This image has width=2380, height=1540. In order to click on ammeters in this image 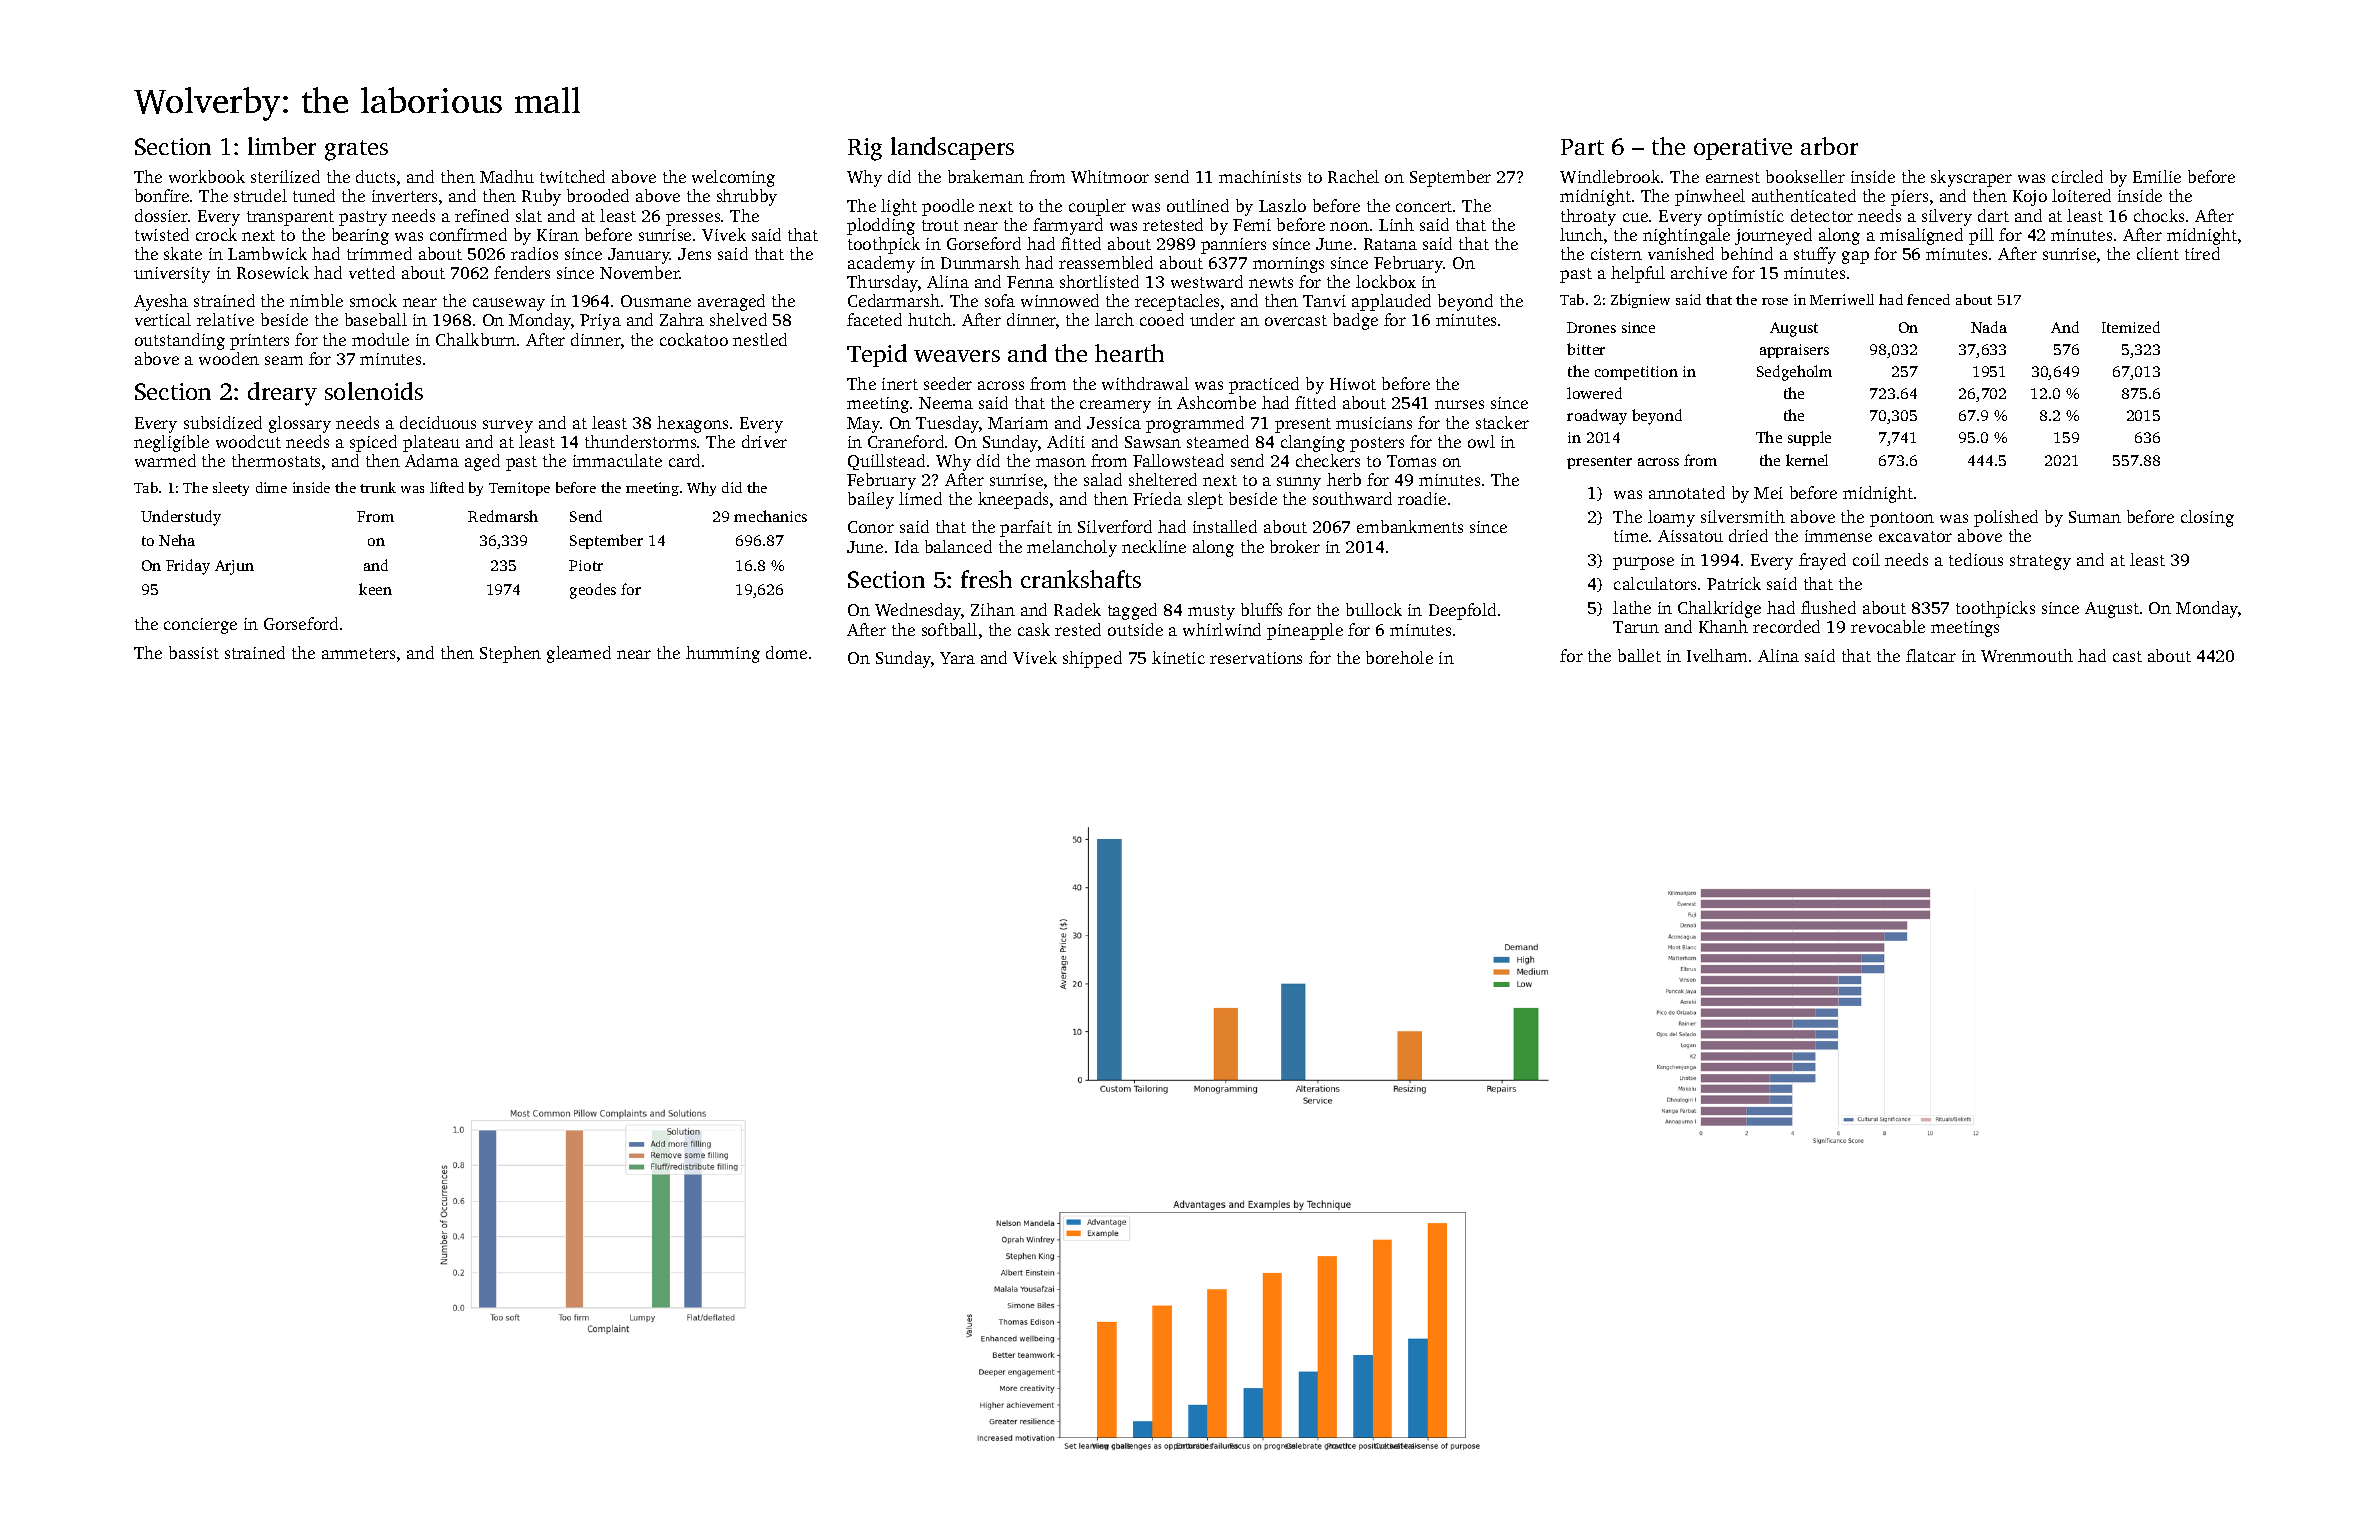, I will do `click(358, 653)`.
